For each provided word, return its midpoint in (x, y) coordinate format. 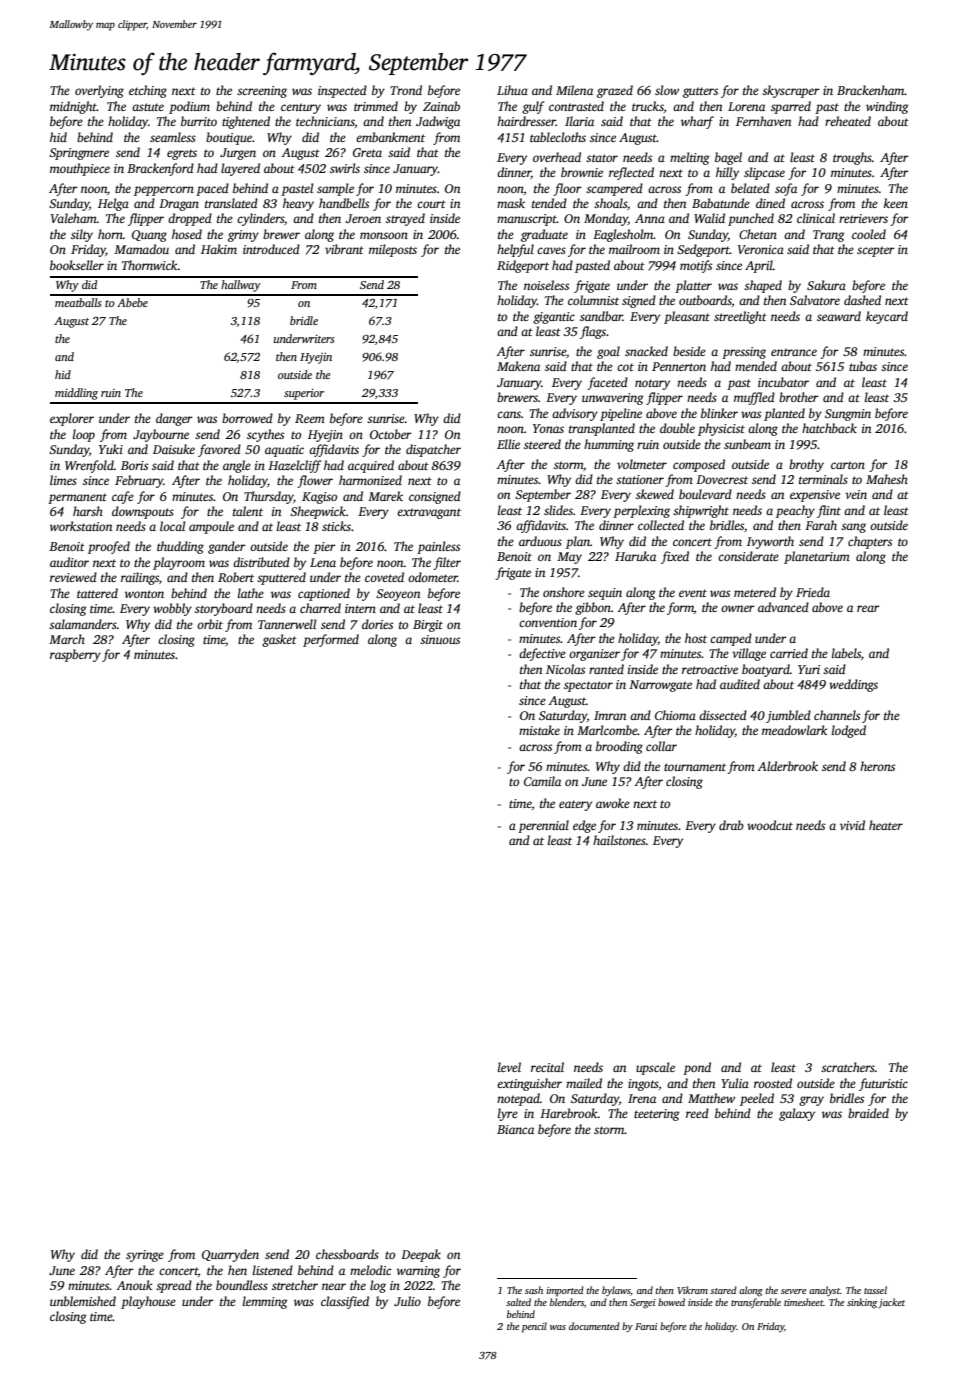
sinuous (440, 639)
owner (738, 608)
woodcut (770, 825)
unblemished (83, 1301)
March (67, 639)
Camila (542, 781)
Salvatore (815, 300)
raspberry (75, 655)
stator (602, 158)
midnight (73, 107)
